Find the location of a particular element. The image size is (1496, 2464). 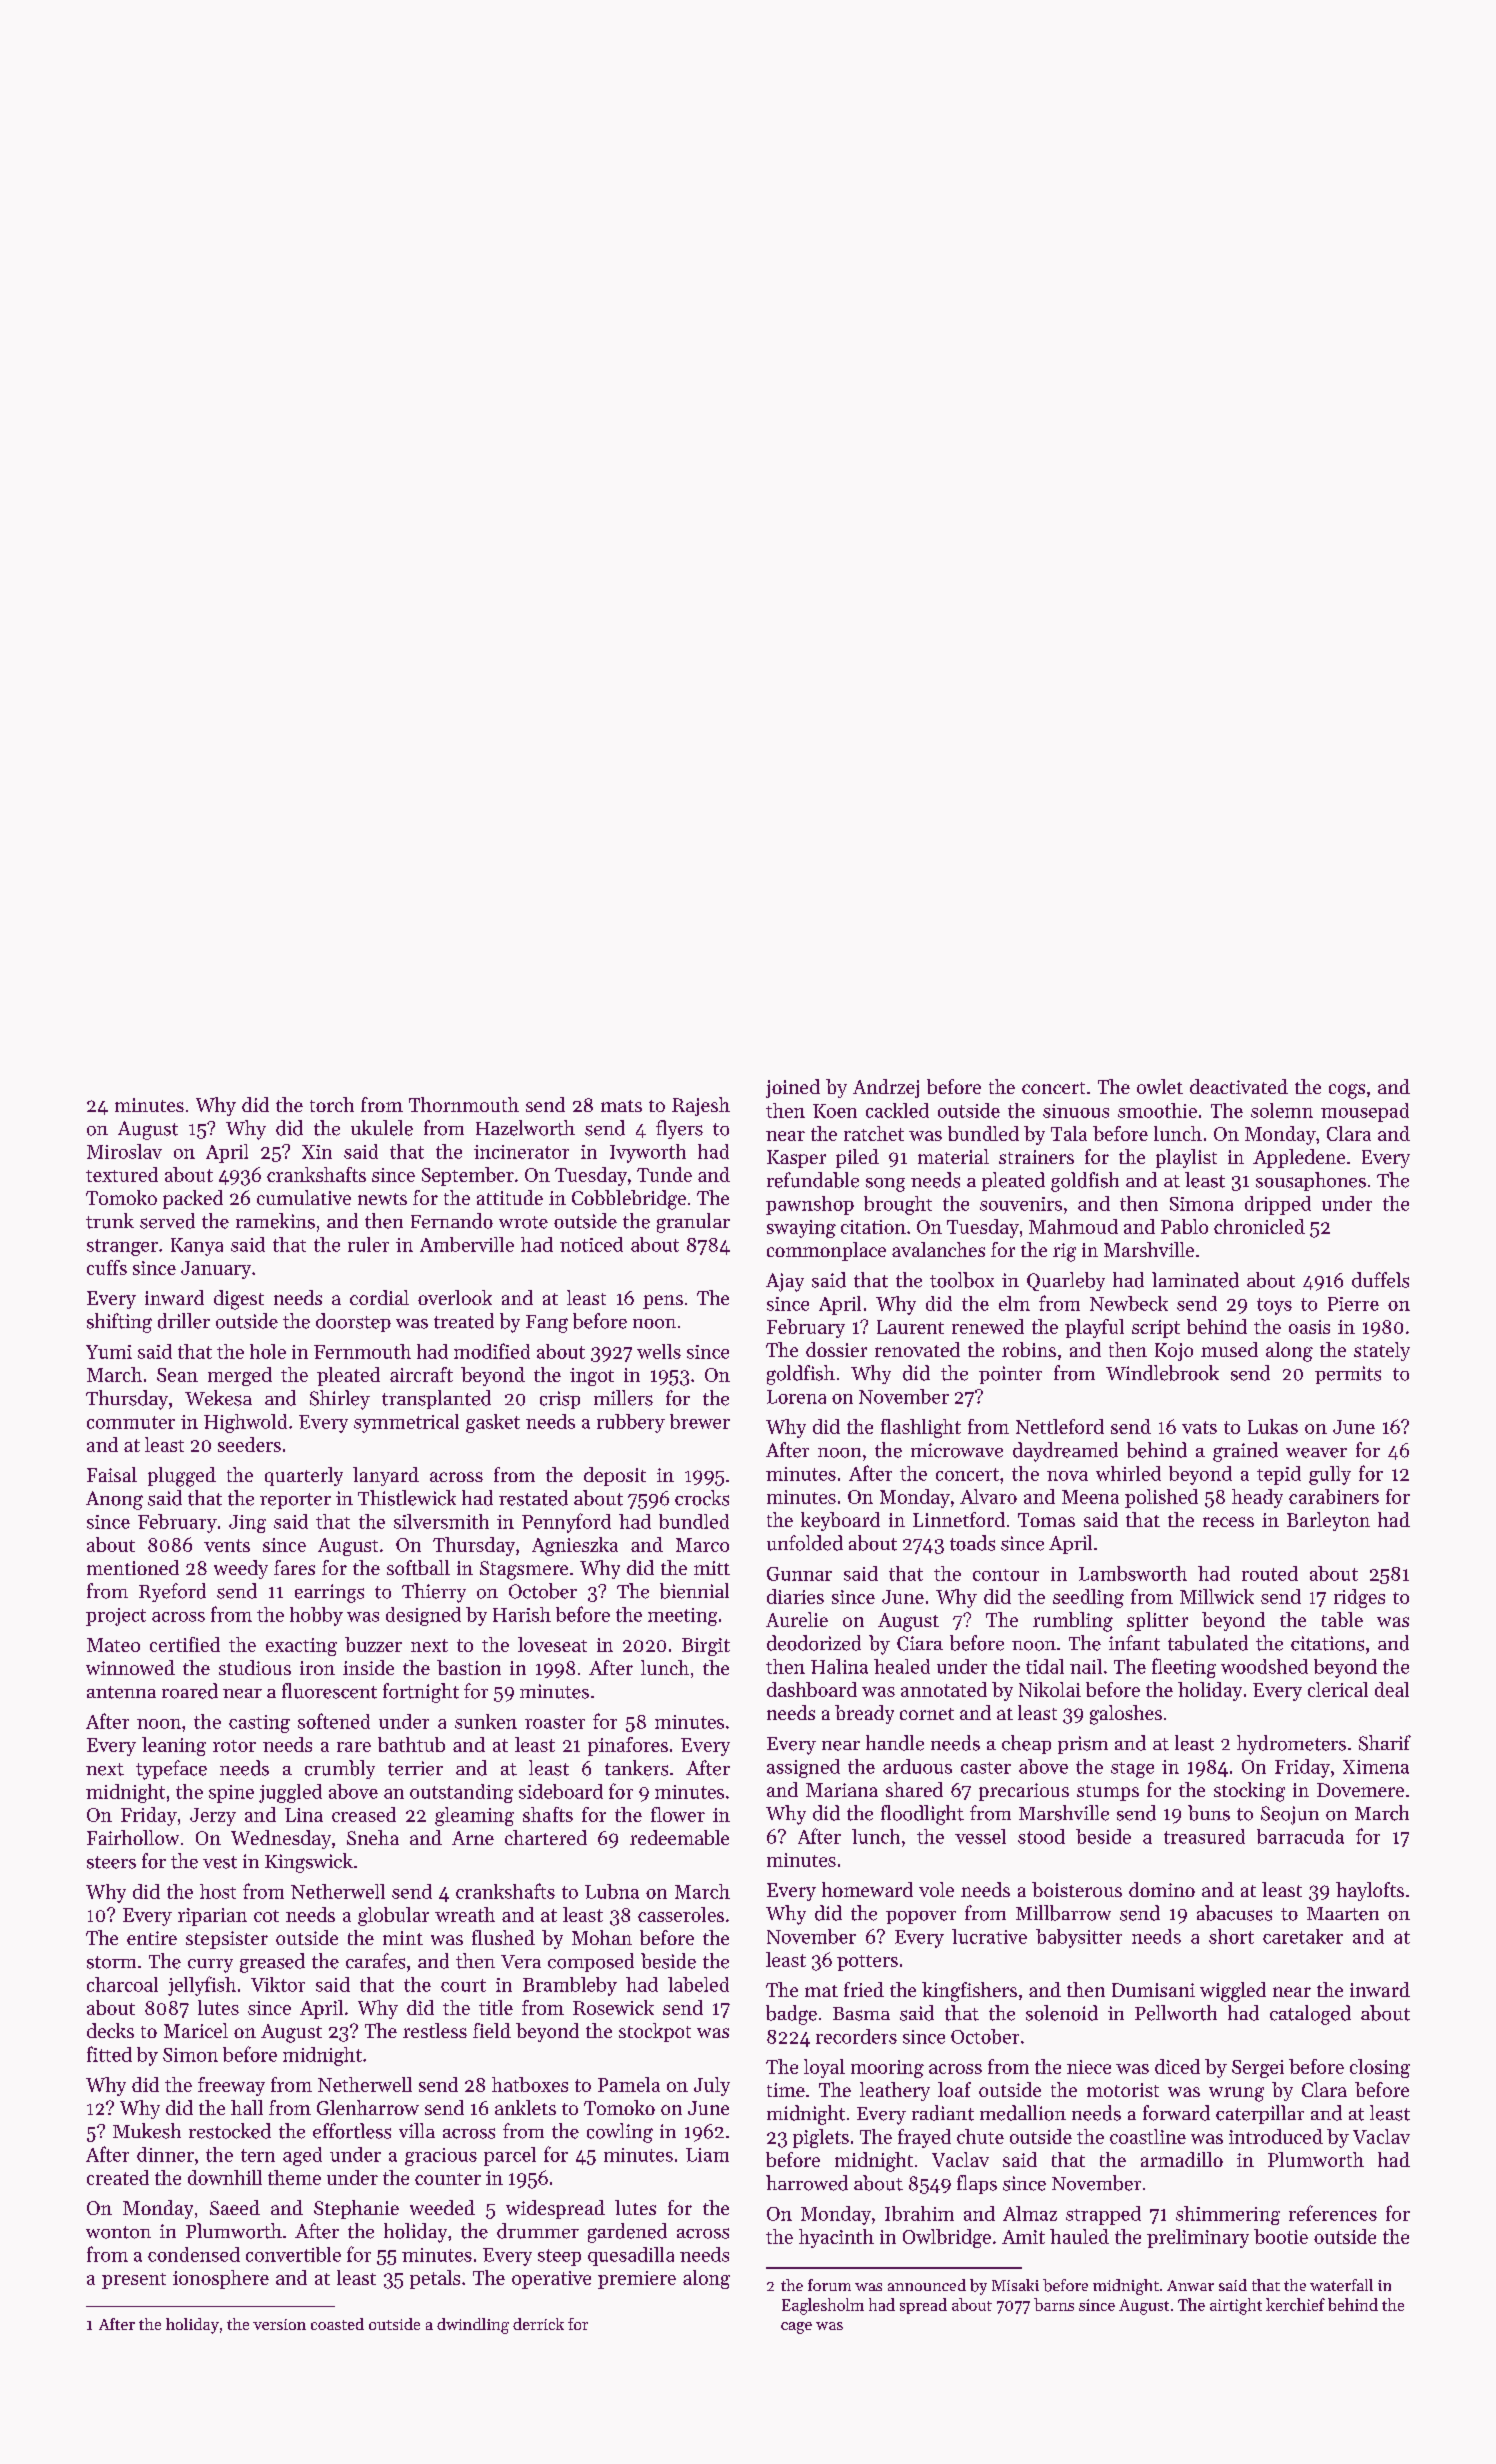

popover is located at coordinates (921, 1917).
